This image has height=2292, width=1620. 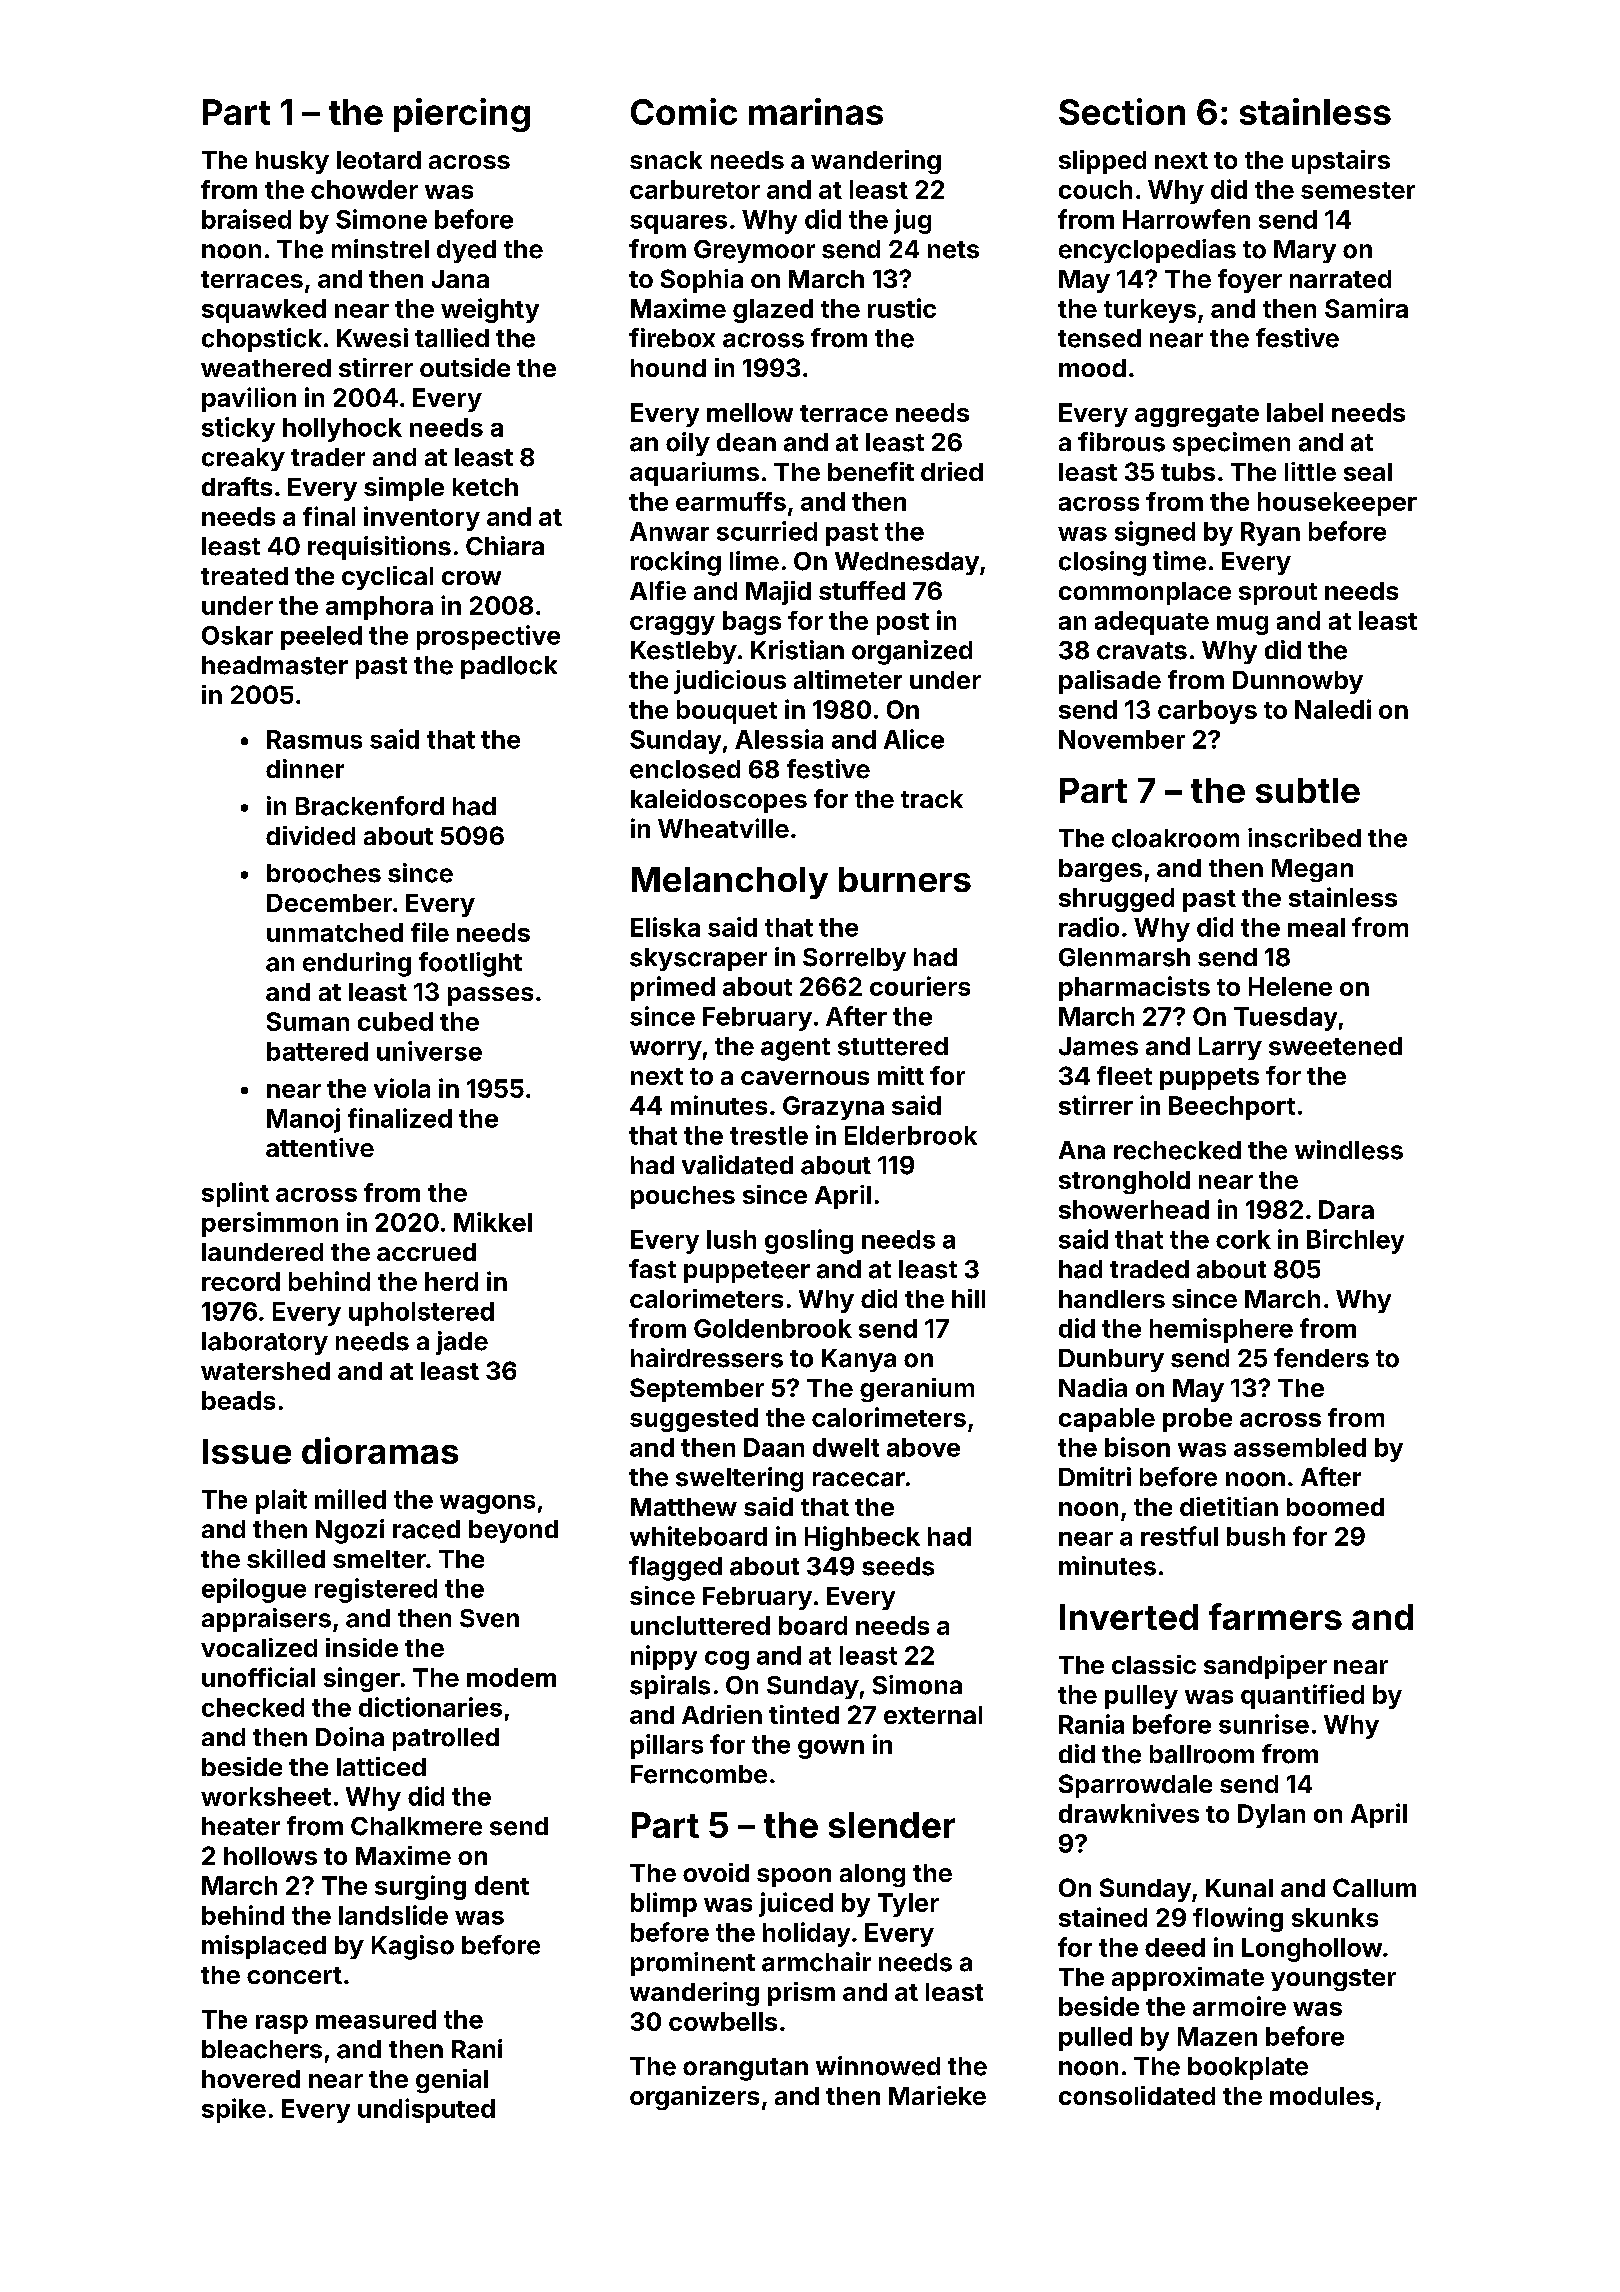 I want to click on seal, so click(x=1368, y=472).
